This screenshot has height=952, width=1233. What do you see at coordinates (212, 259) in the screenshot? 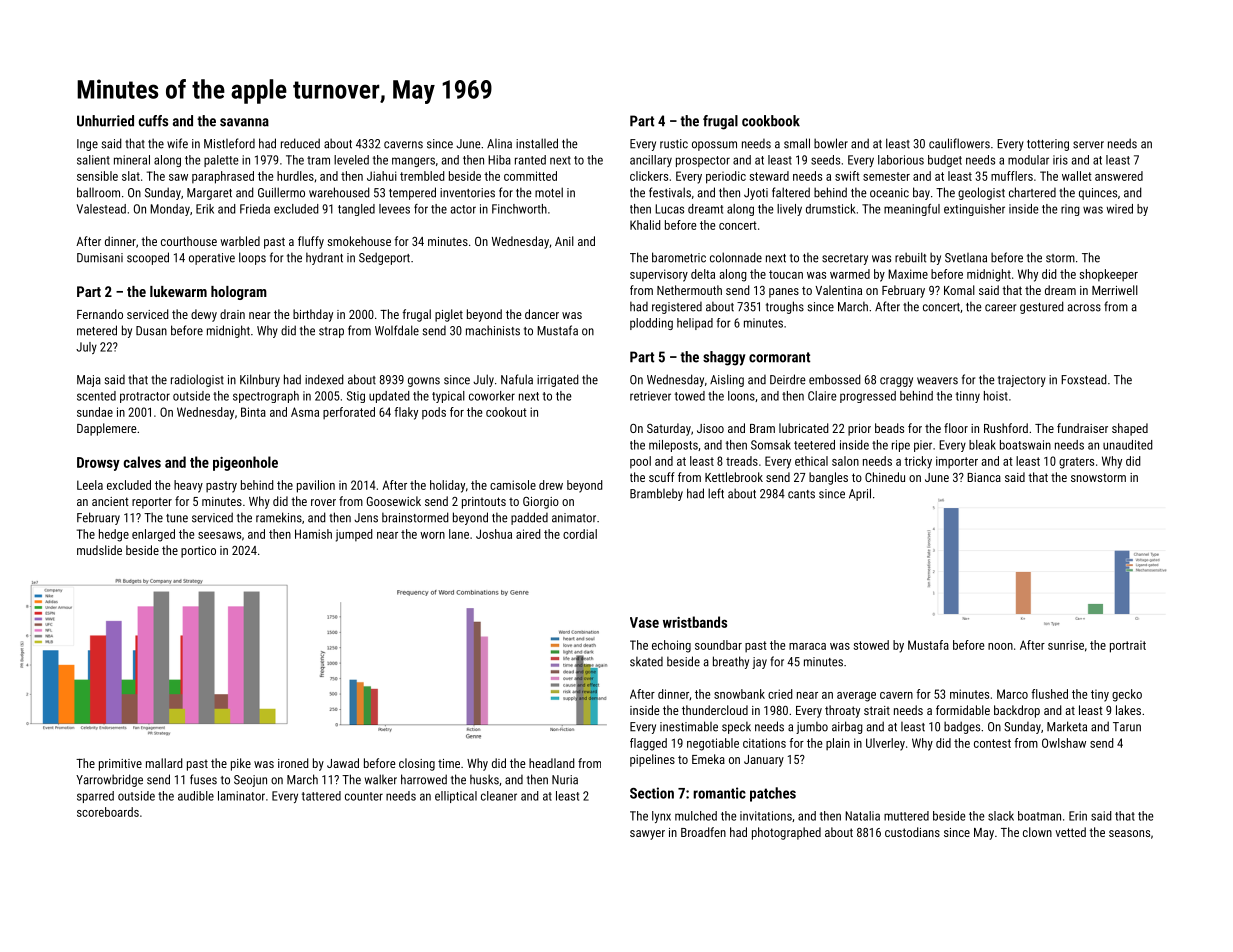
I see `operative` at bounding box center [212, 259].
